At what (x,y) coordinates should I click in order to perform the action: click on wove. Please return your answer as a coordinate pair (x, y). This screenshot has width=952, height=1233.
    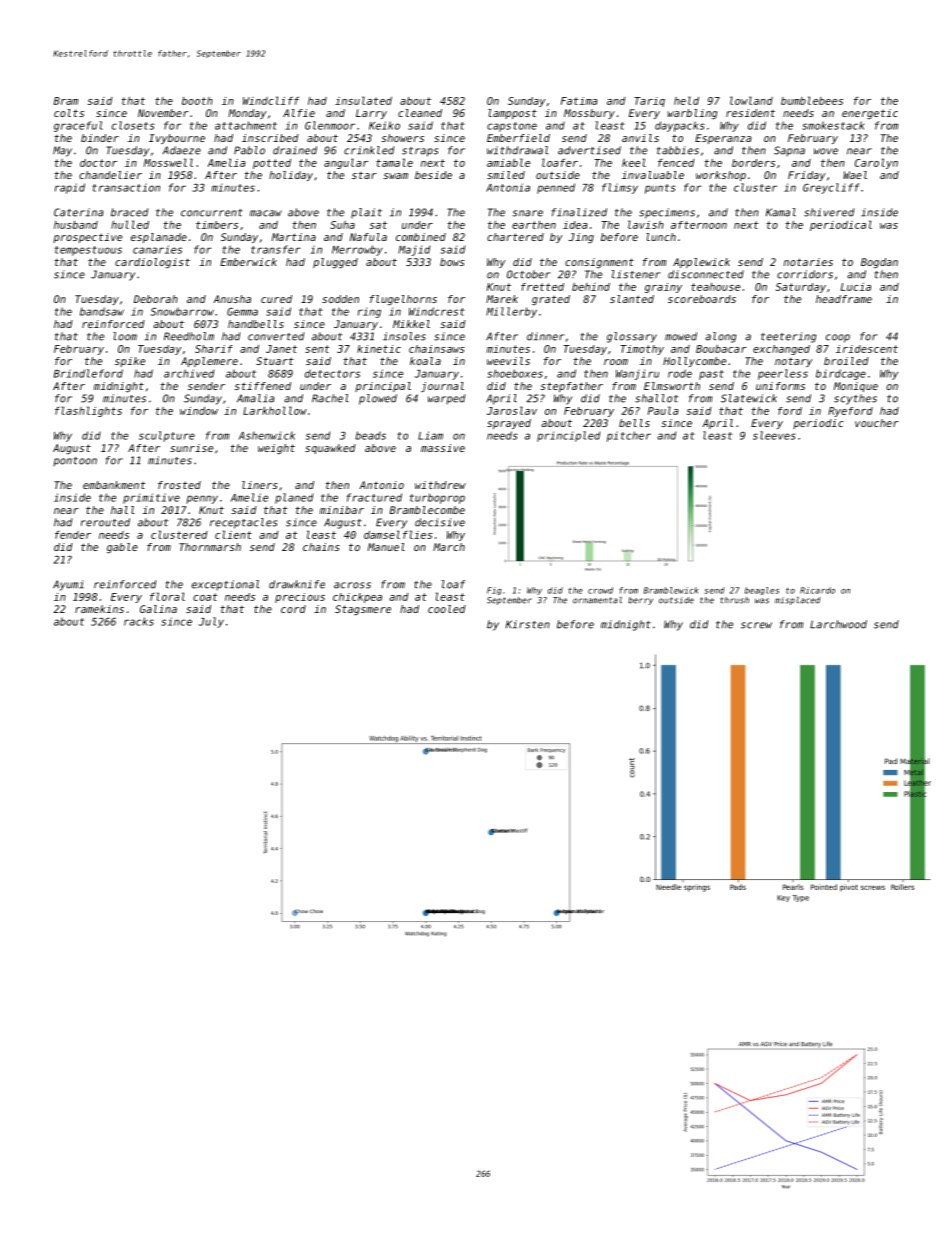
    Looking at the image, I should click on (826, 151).
